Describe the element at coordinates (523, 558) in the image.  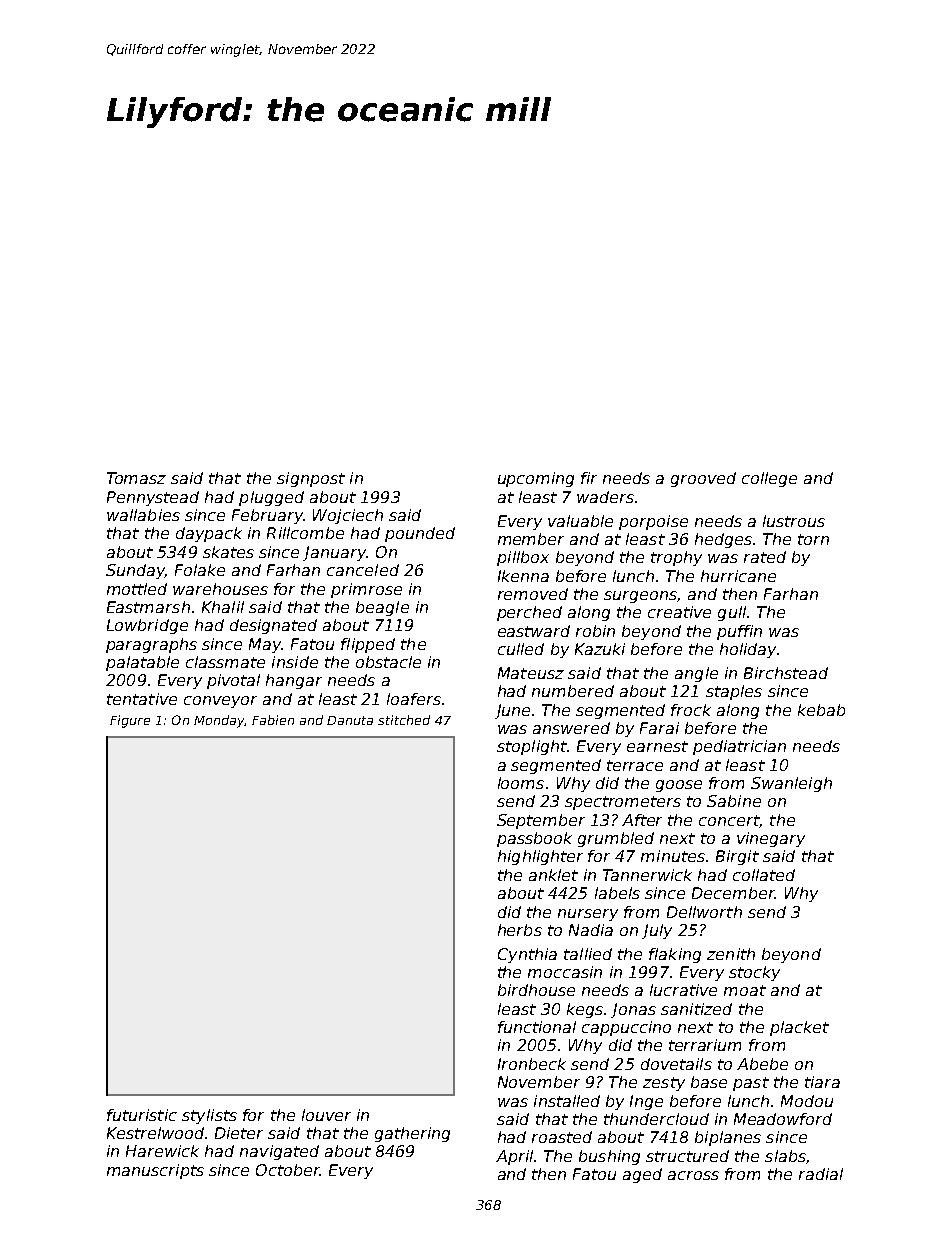
I see `pillbox` at that location.
